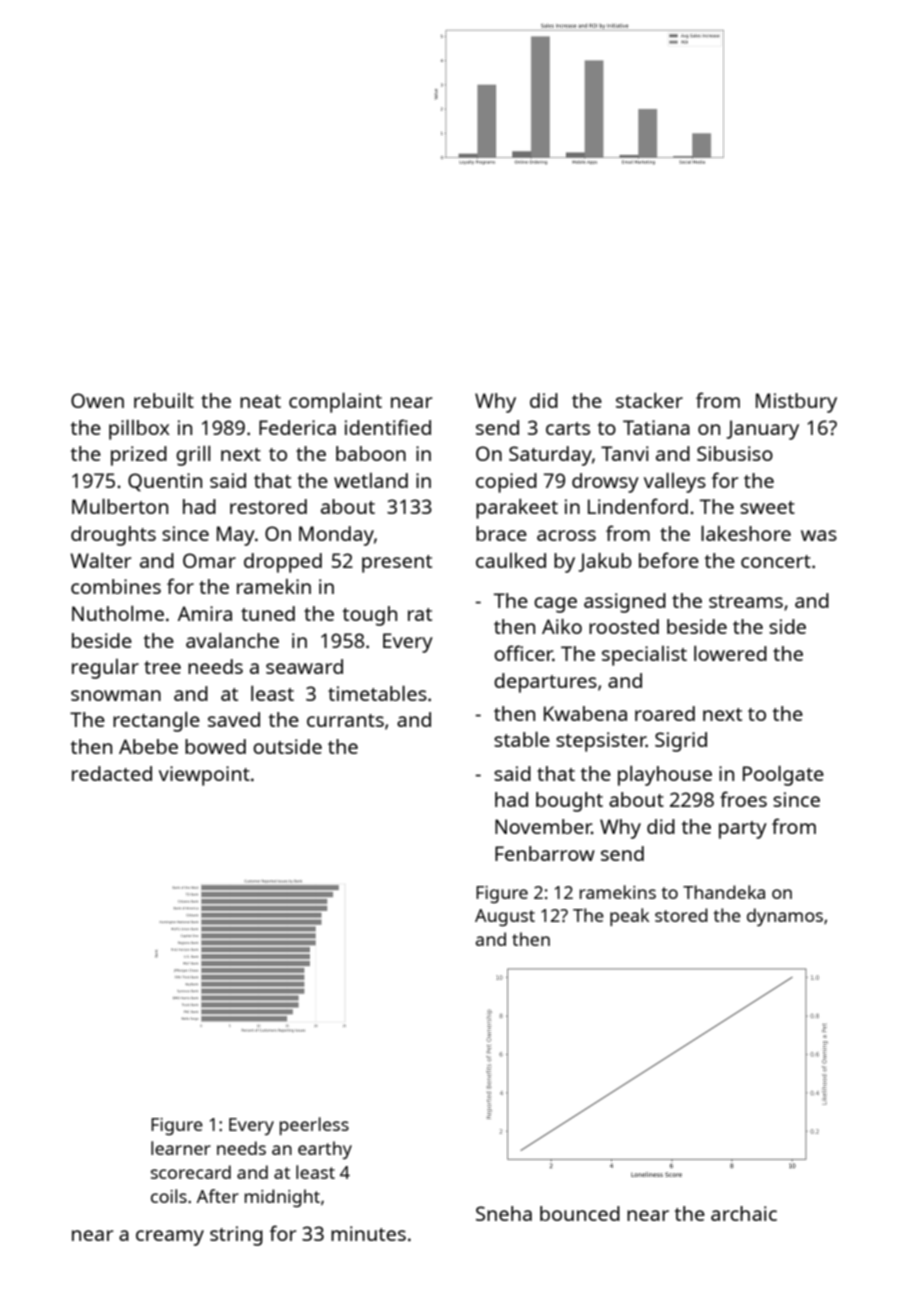  What do you see at coordinates (283, 563) in the screenshot?
I see `dropped` at bounding box center [283, 563].
